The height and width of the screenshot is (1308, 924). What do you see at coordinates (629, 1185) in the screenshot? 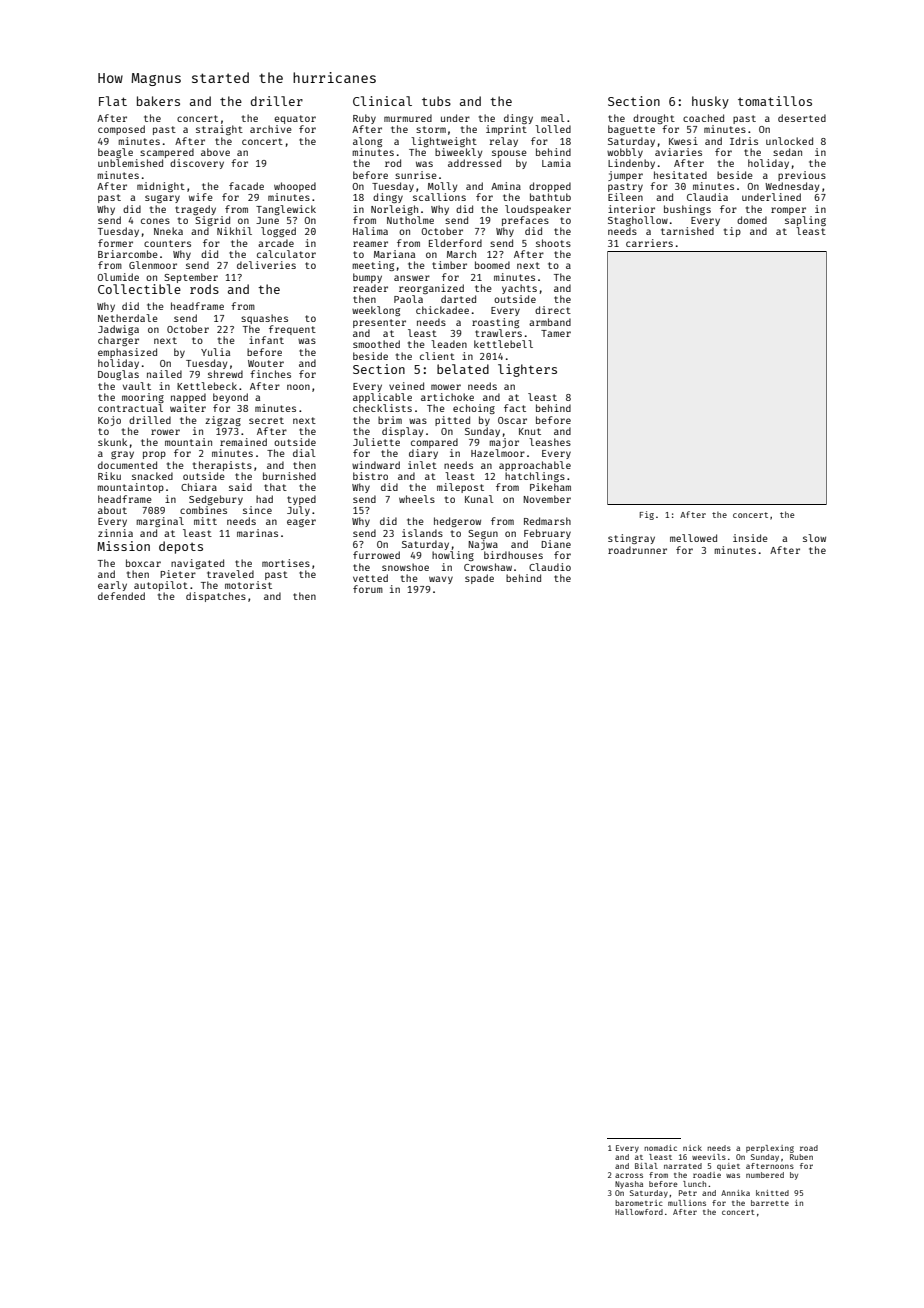
I see `Nyasha` at bounding box center [629, 1185].
